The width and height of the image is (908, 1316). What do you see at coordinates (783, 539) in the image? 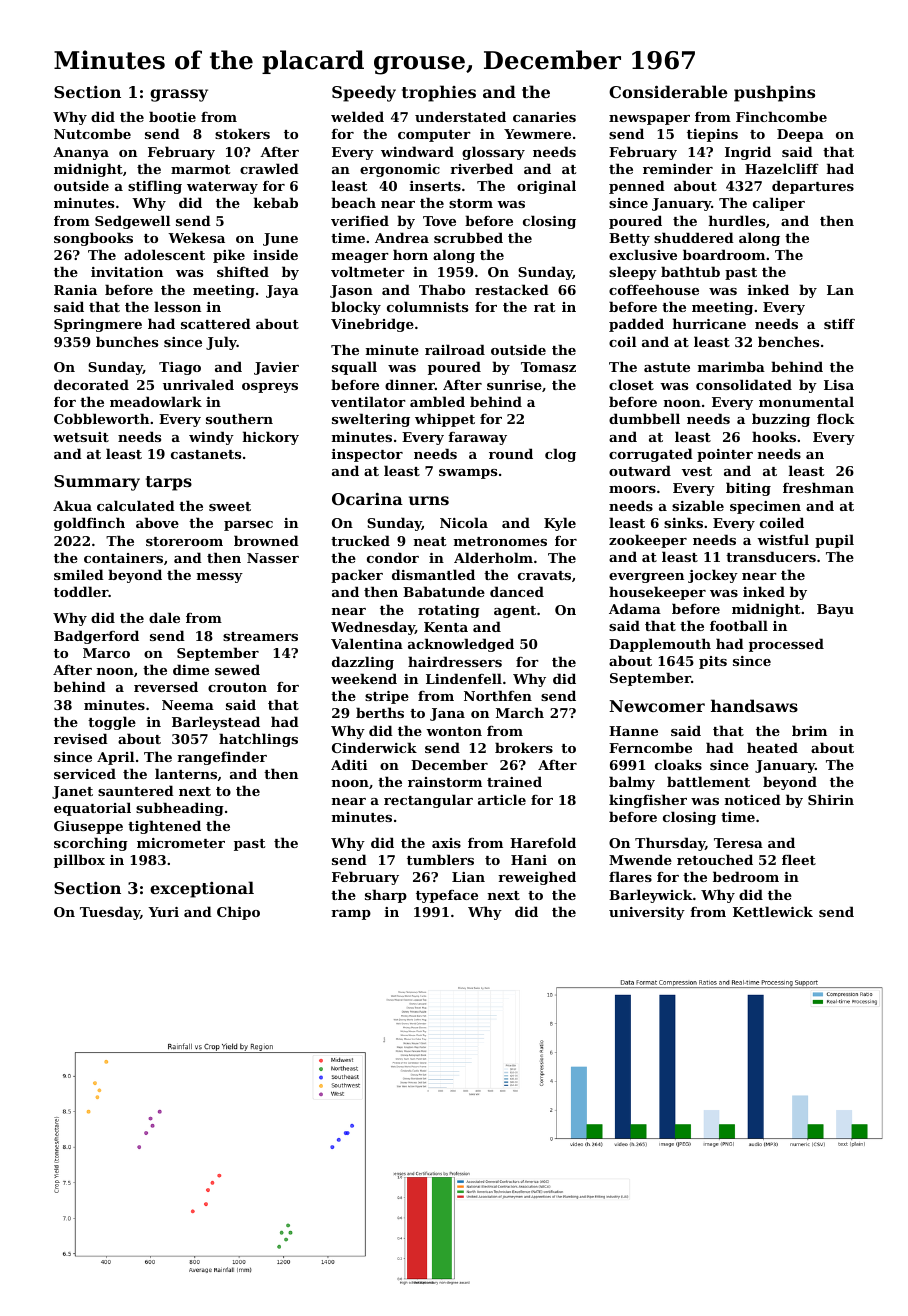
I see `wistful` at bounding box center [783, 539].
